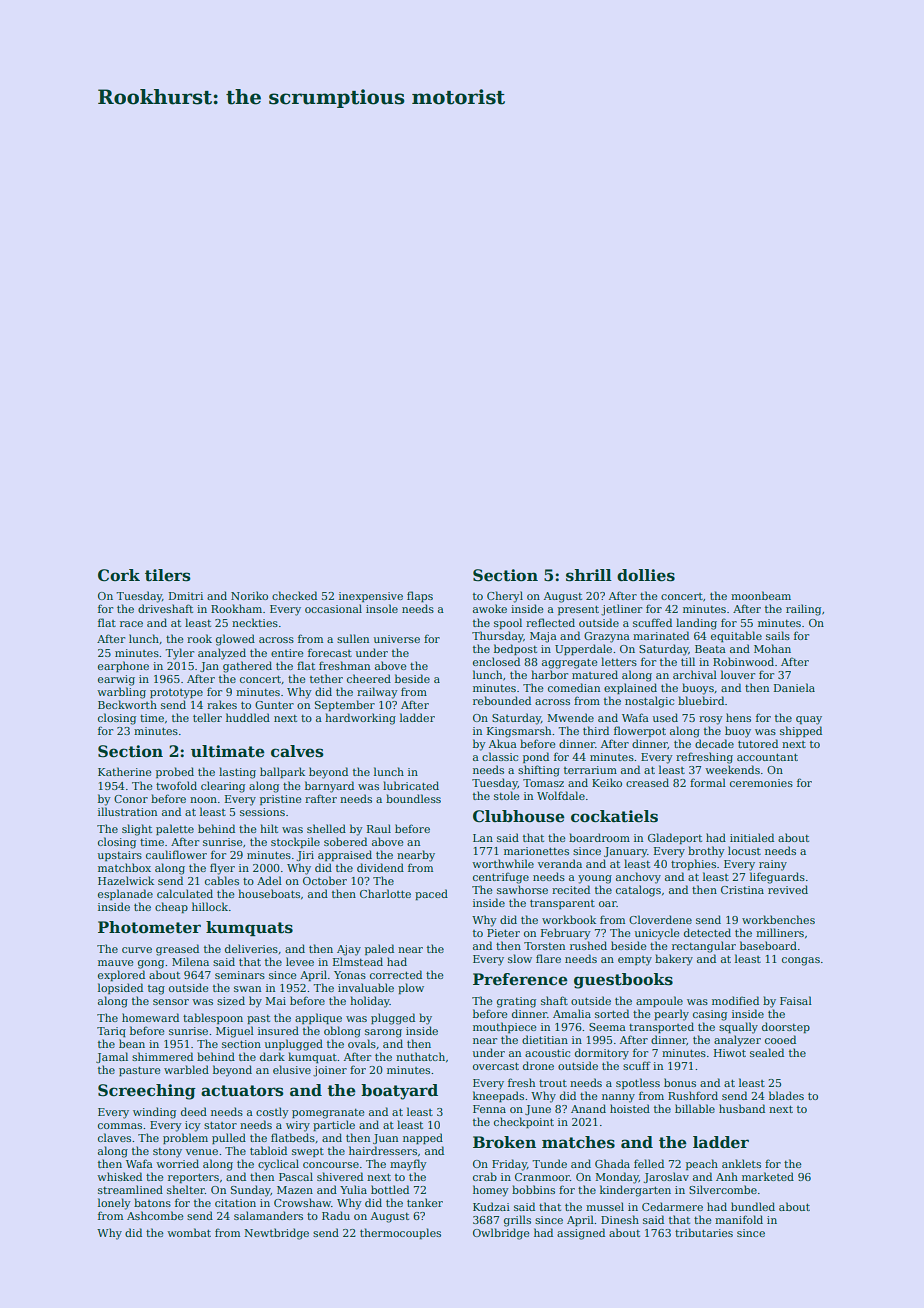 This document has height=1308, width=924. What do you see at coordinates (562, 904) in the document?
I see `transparent` at bounding box center [562, 904].
